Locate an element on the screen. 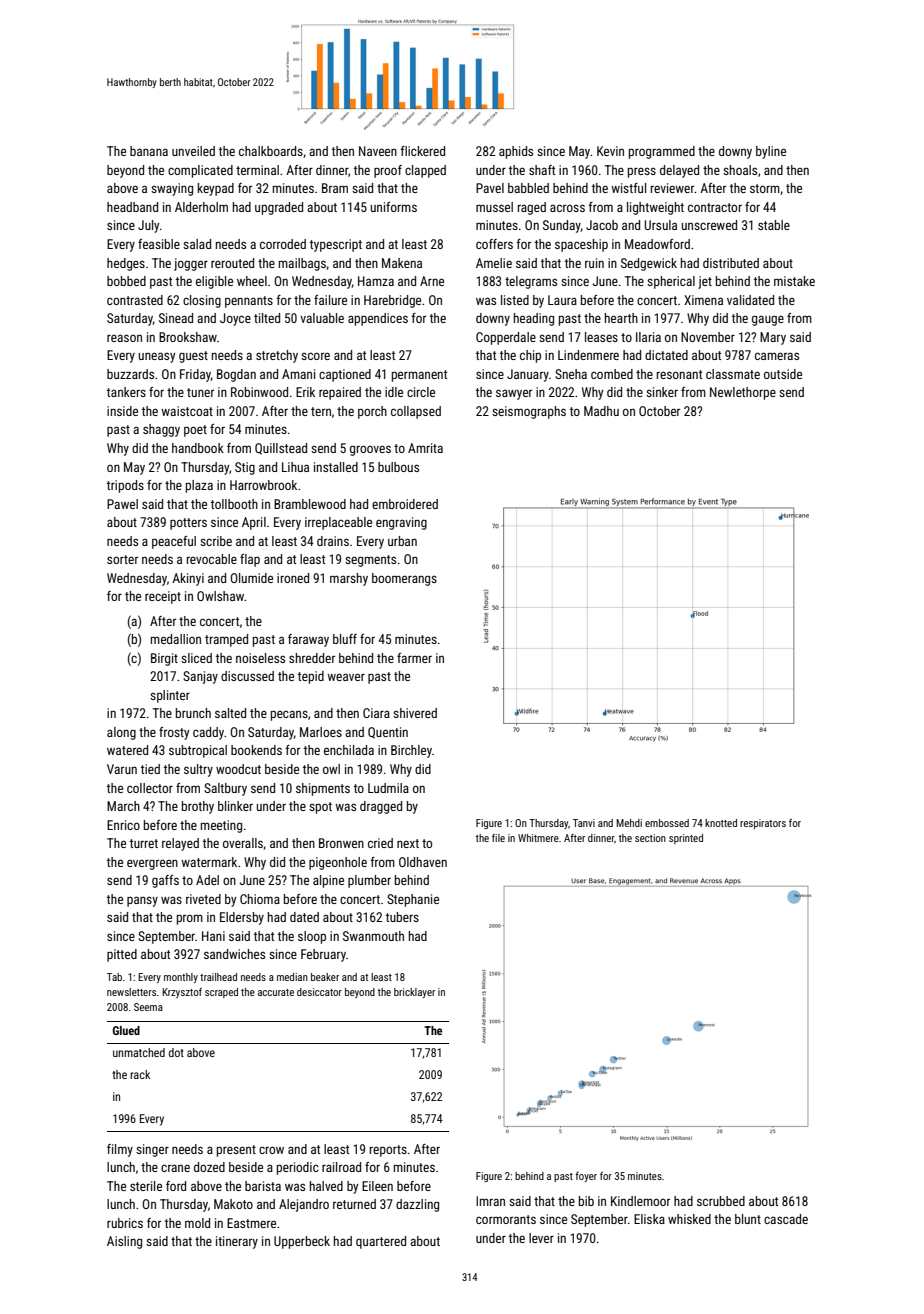  appendices is located at coordinates (378, 319).
